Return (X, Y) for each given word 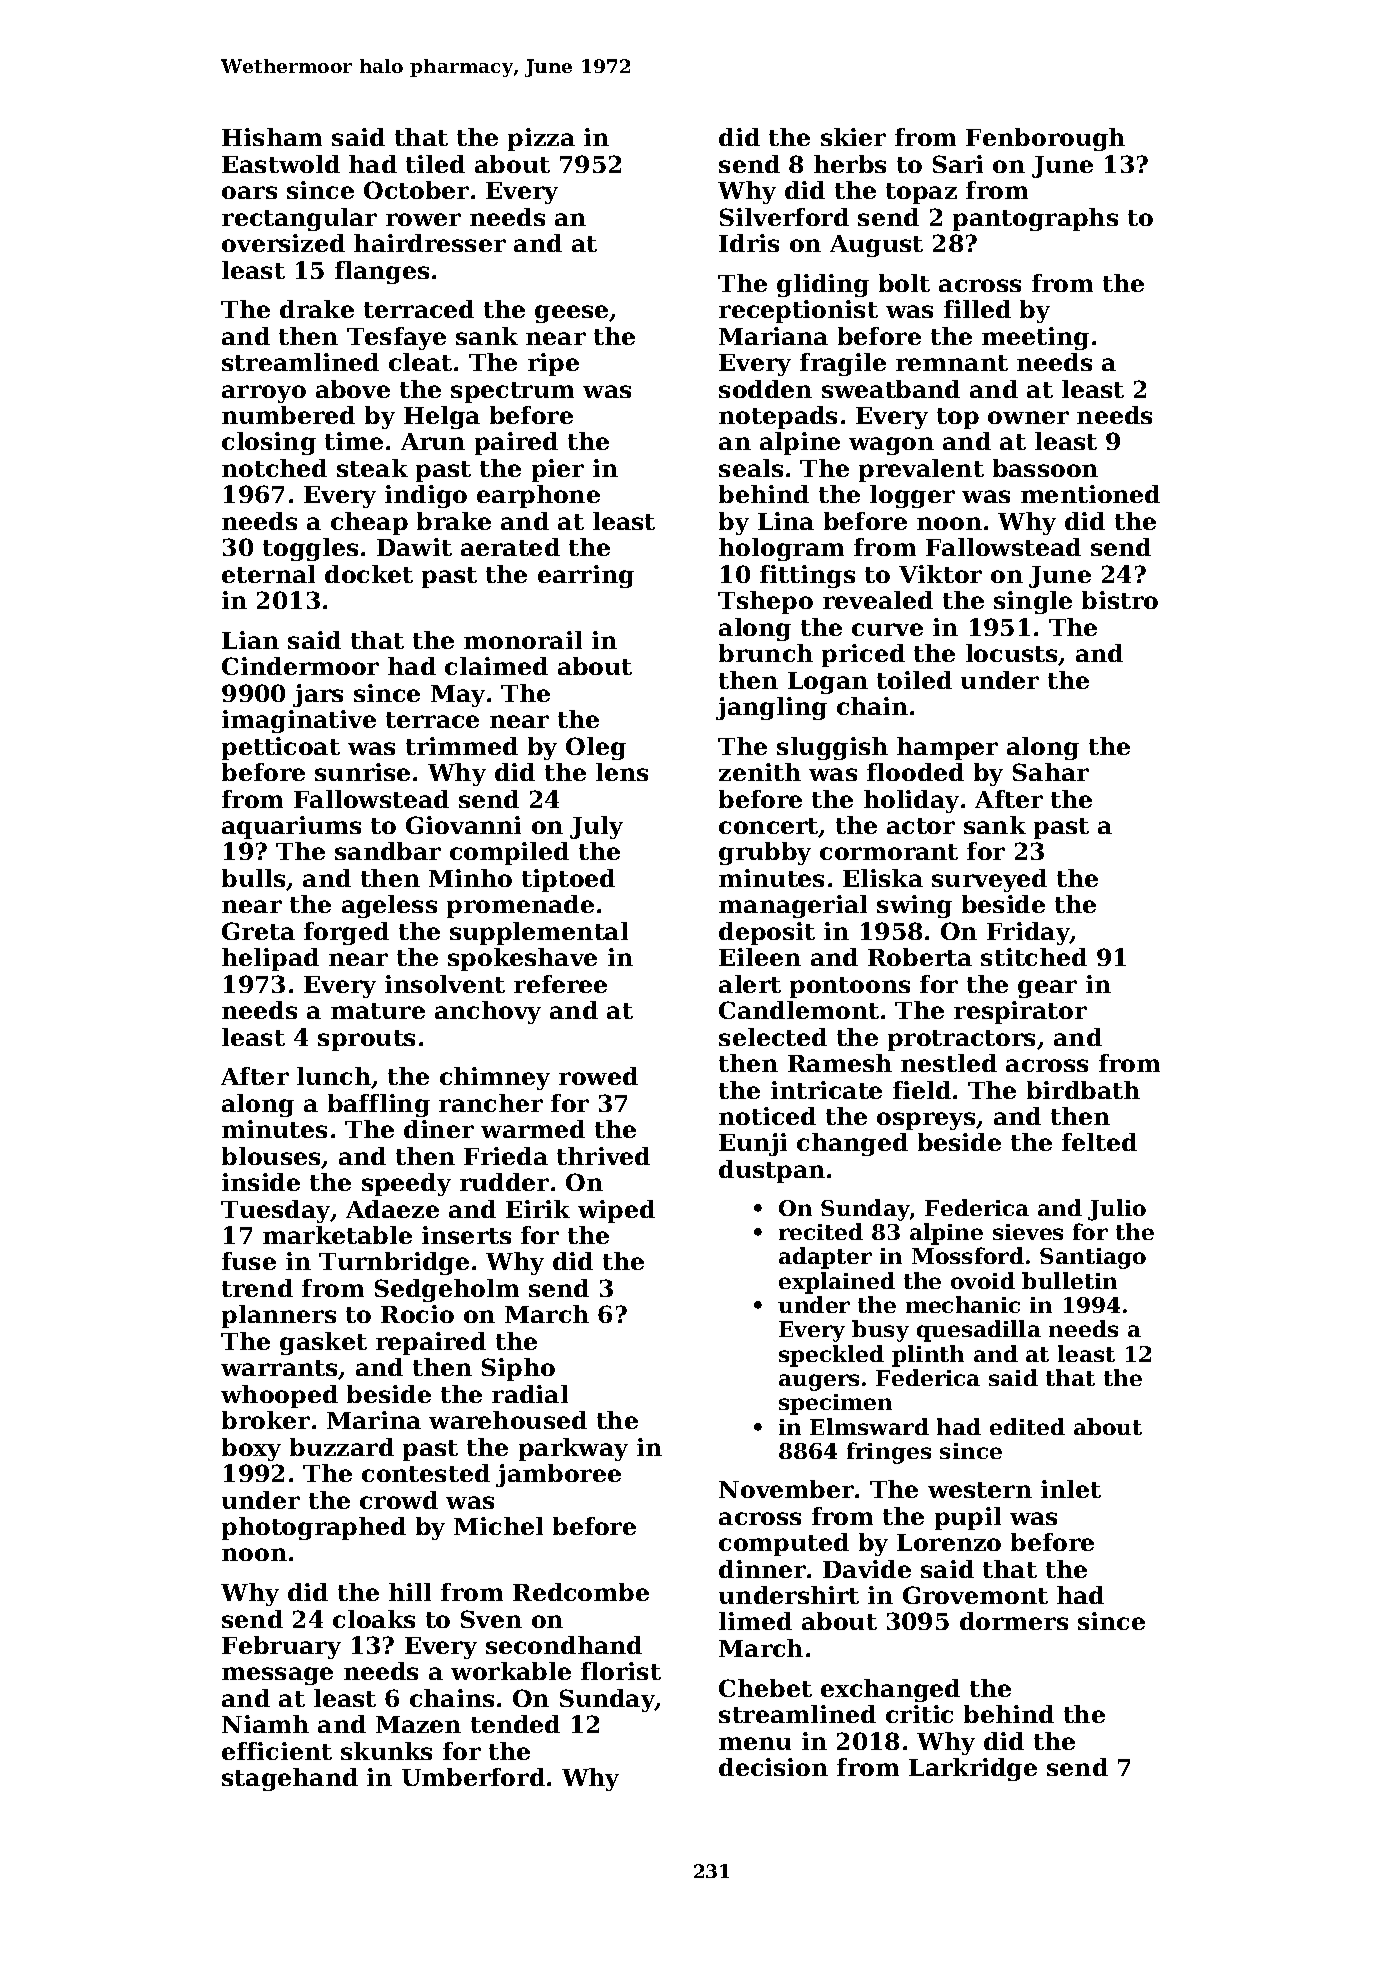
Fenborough (1045, 139)
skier (853, 137)
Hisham (272, 137)
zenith (760, 772)
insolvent (445, 984)
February (281, 1647)
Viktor (940, 574)
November (786, 1489)
